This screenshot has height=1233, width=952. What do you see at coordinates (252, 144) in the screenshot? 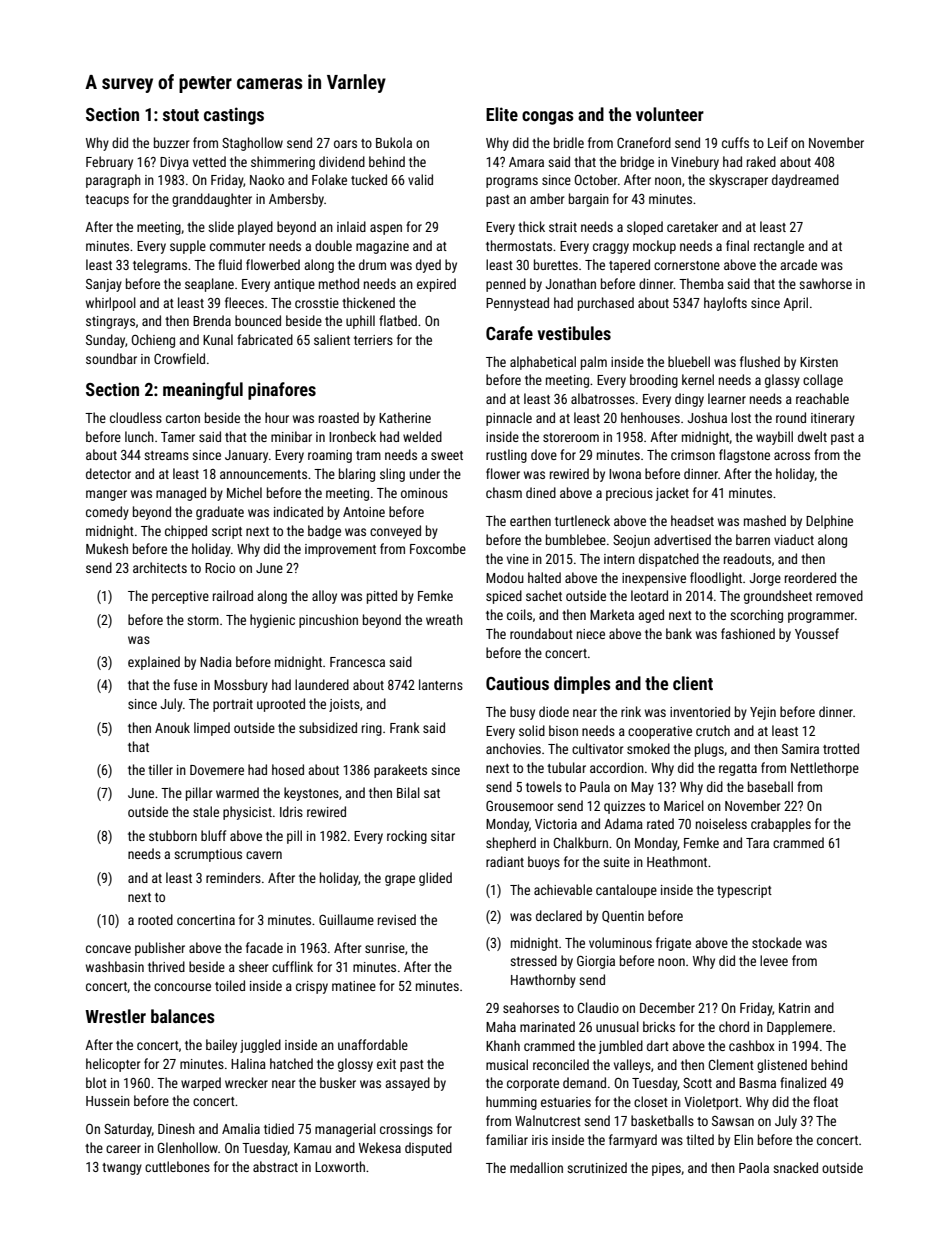
I see `Staghollow` at bounding box center [252, 144].
